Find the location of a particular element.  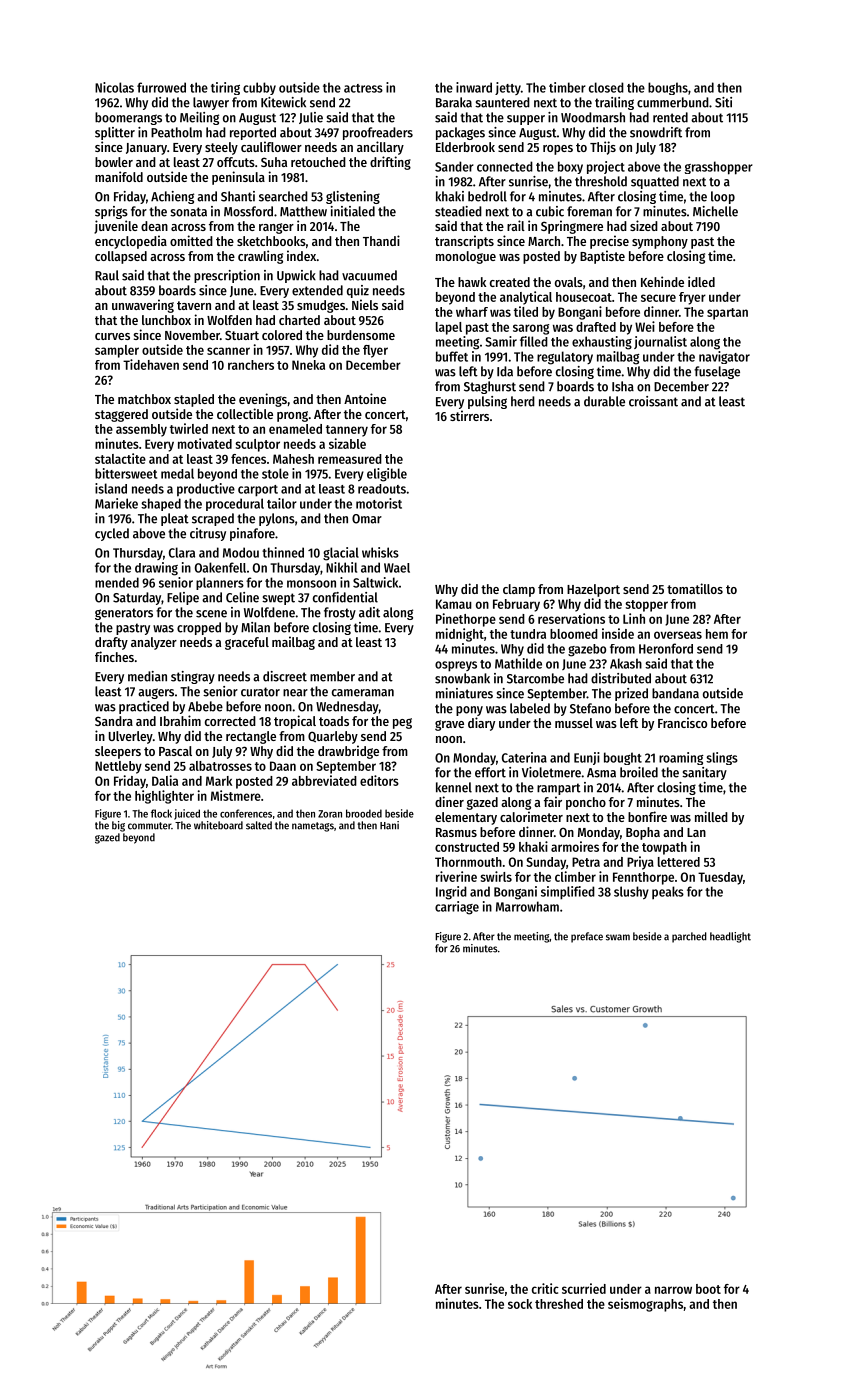

initialed is located at coordinates (353, 211).
